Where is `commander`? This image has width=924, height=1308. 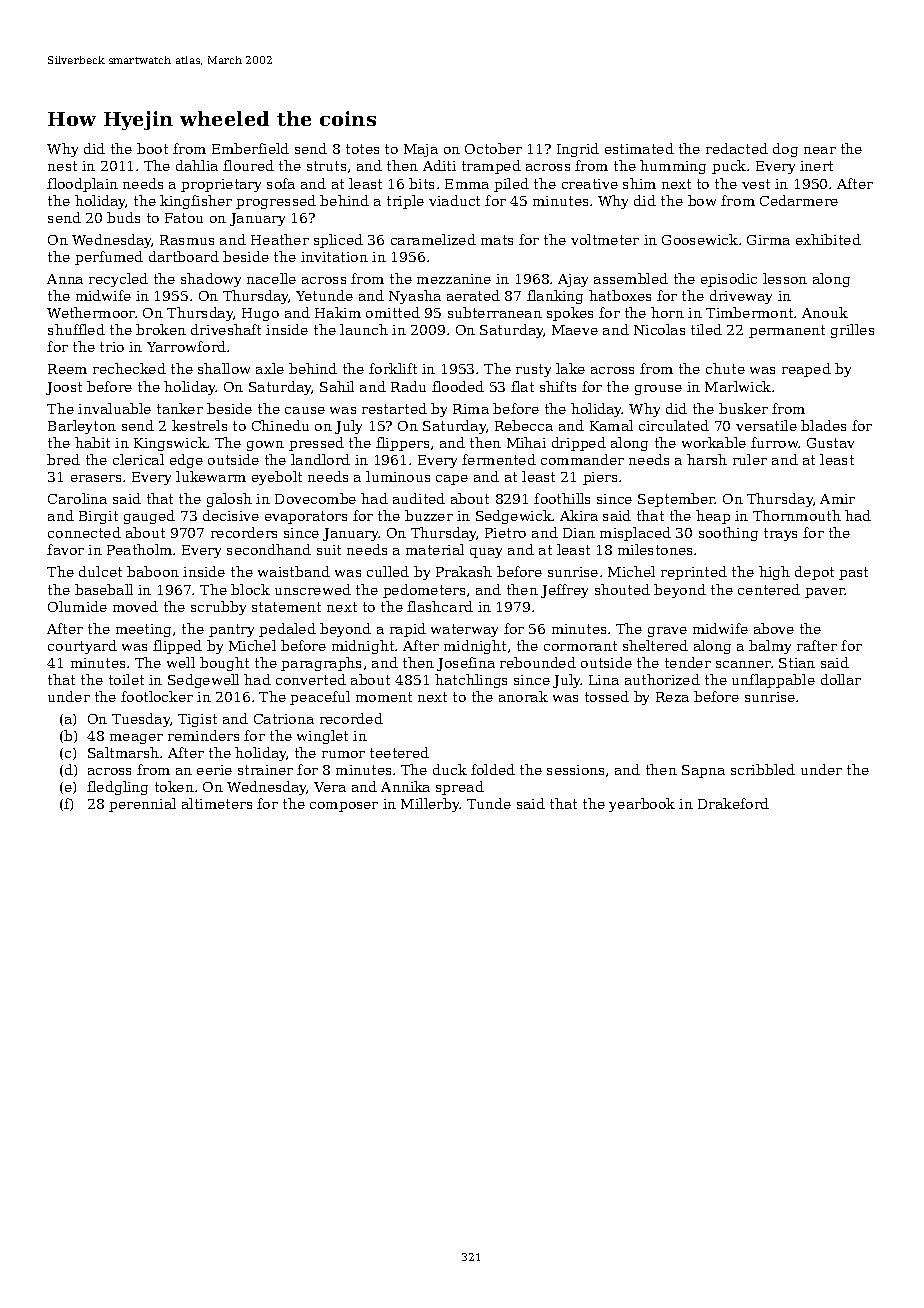 commander is located at coordinates (582, 459).
